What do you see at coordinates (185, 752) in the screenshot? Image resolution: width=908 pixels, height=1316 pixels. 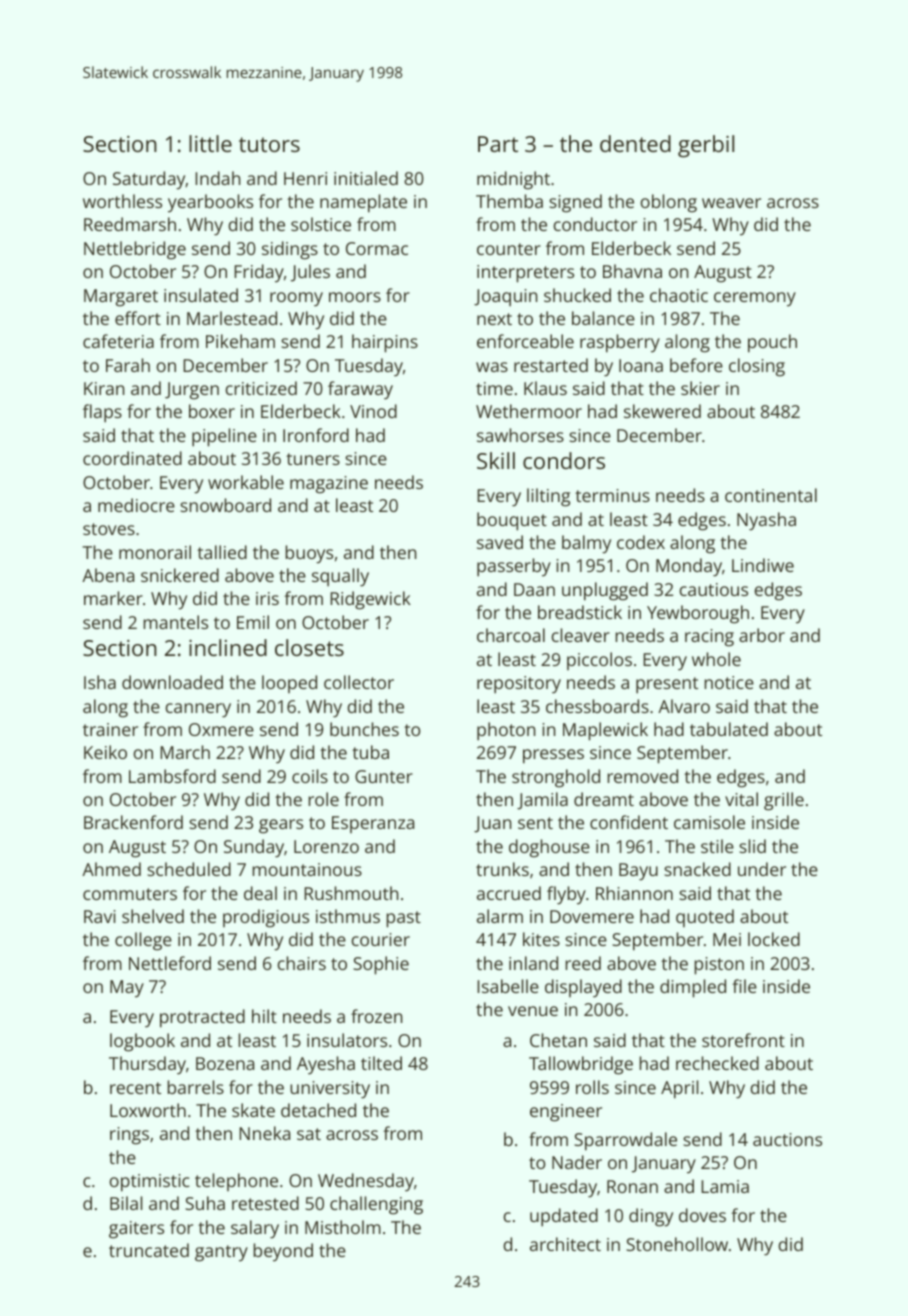 I see `March` at bounding box center [185, 752].
